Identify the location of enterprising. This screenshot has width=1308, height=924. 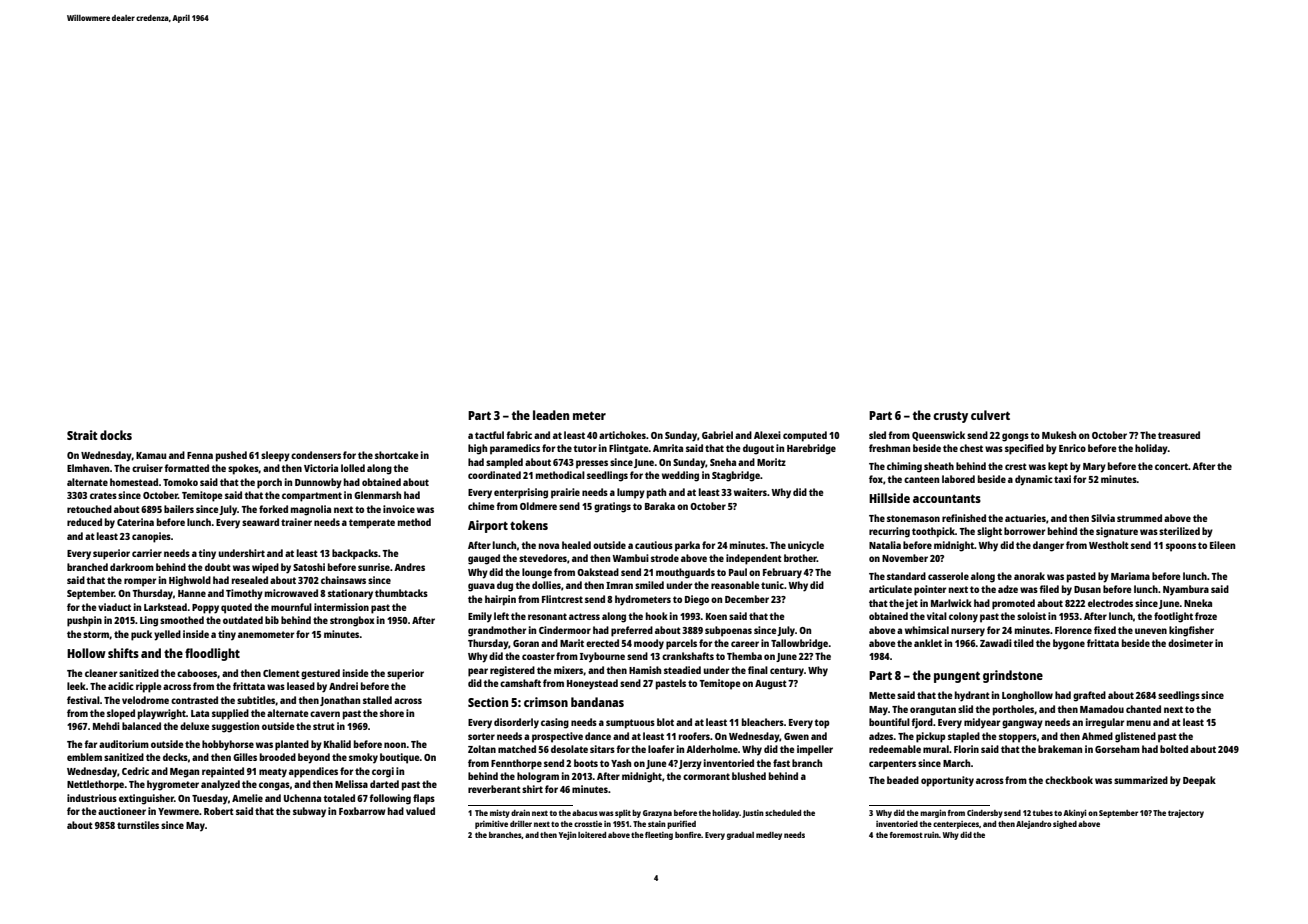
(521, 493).
